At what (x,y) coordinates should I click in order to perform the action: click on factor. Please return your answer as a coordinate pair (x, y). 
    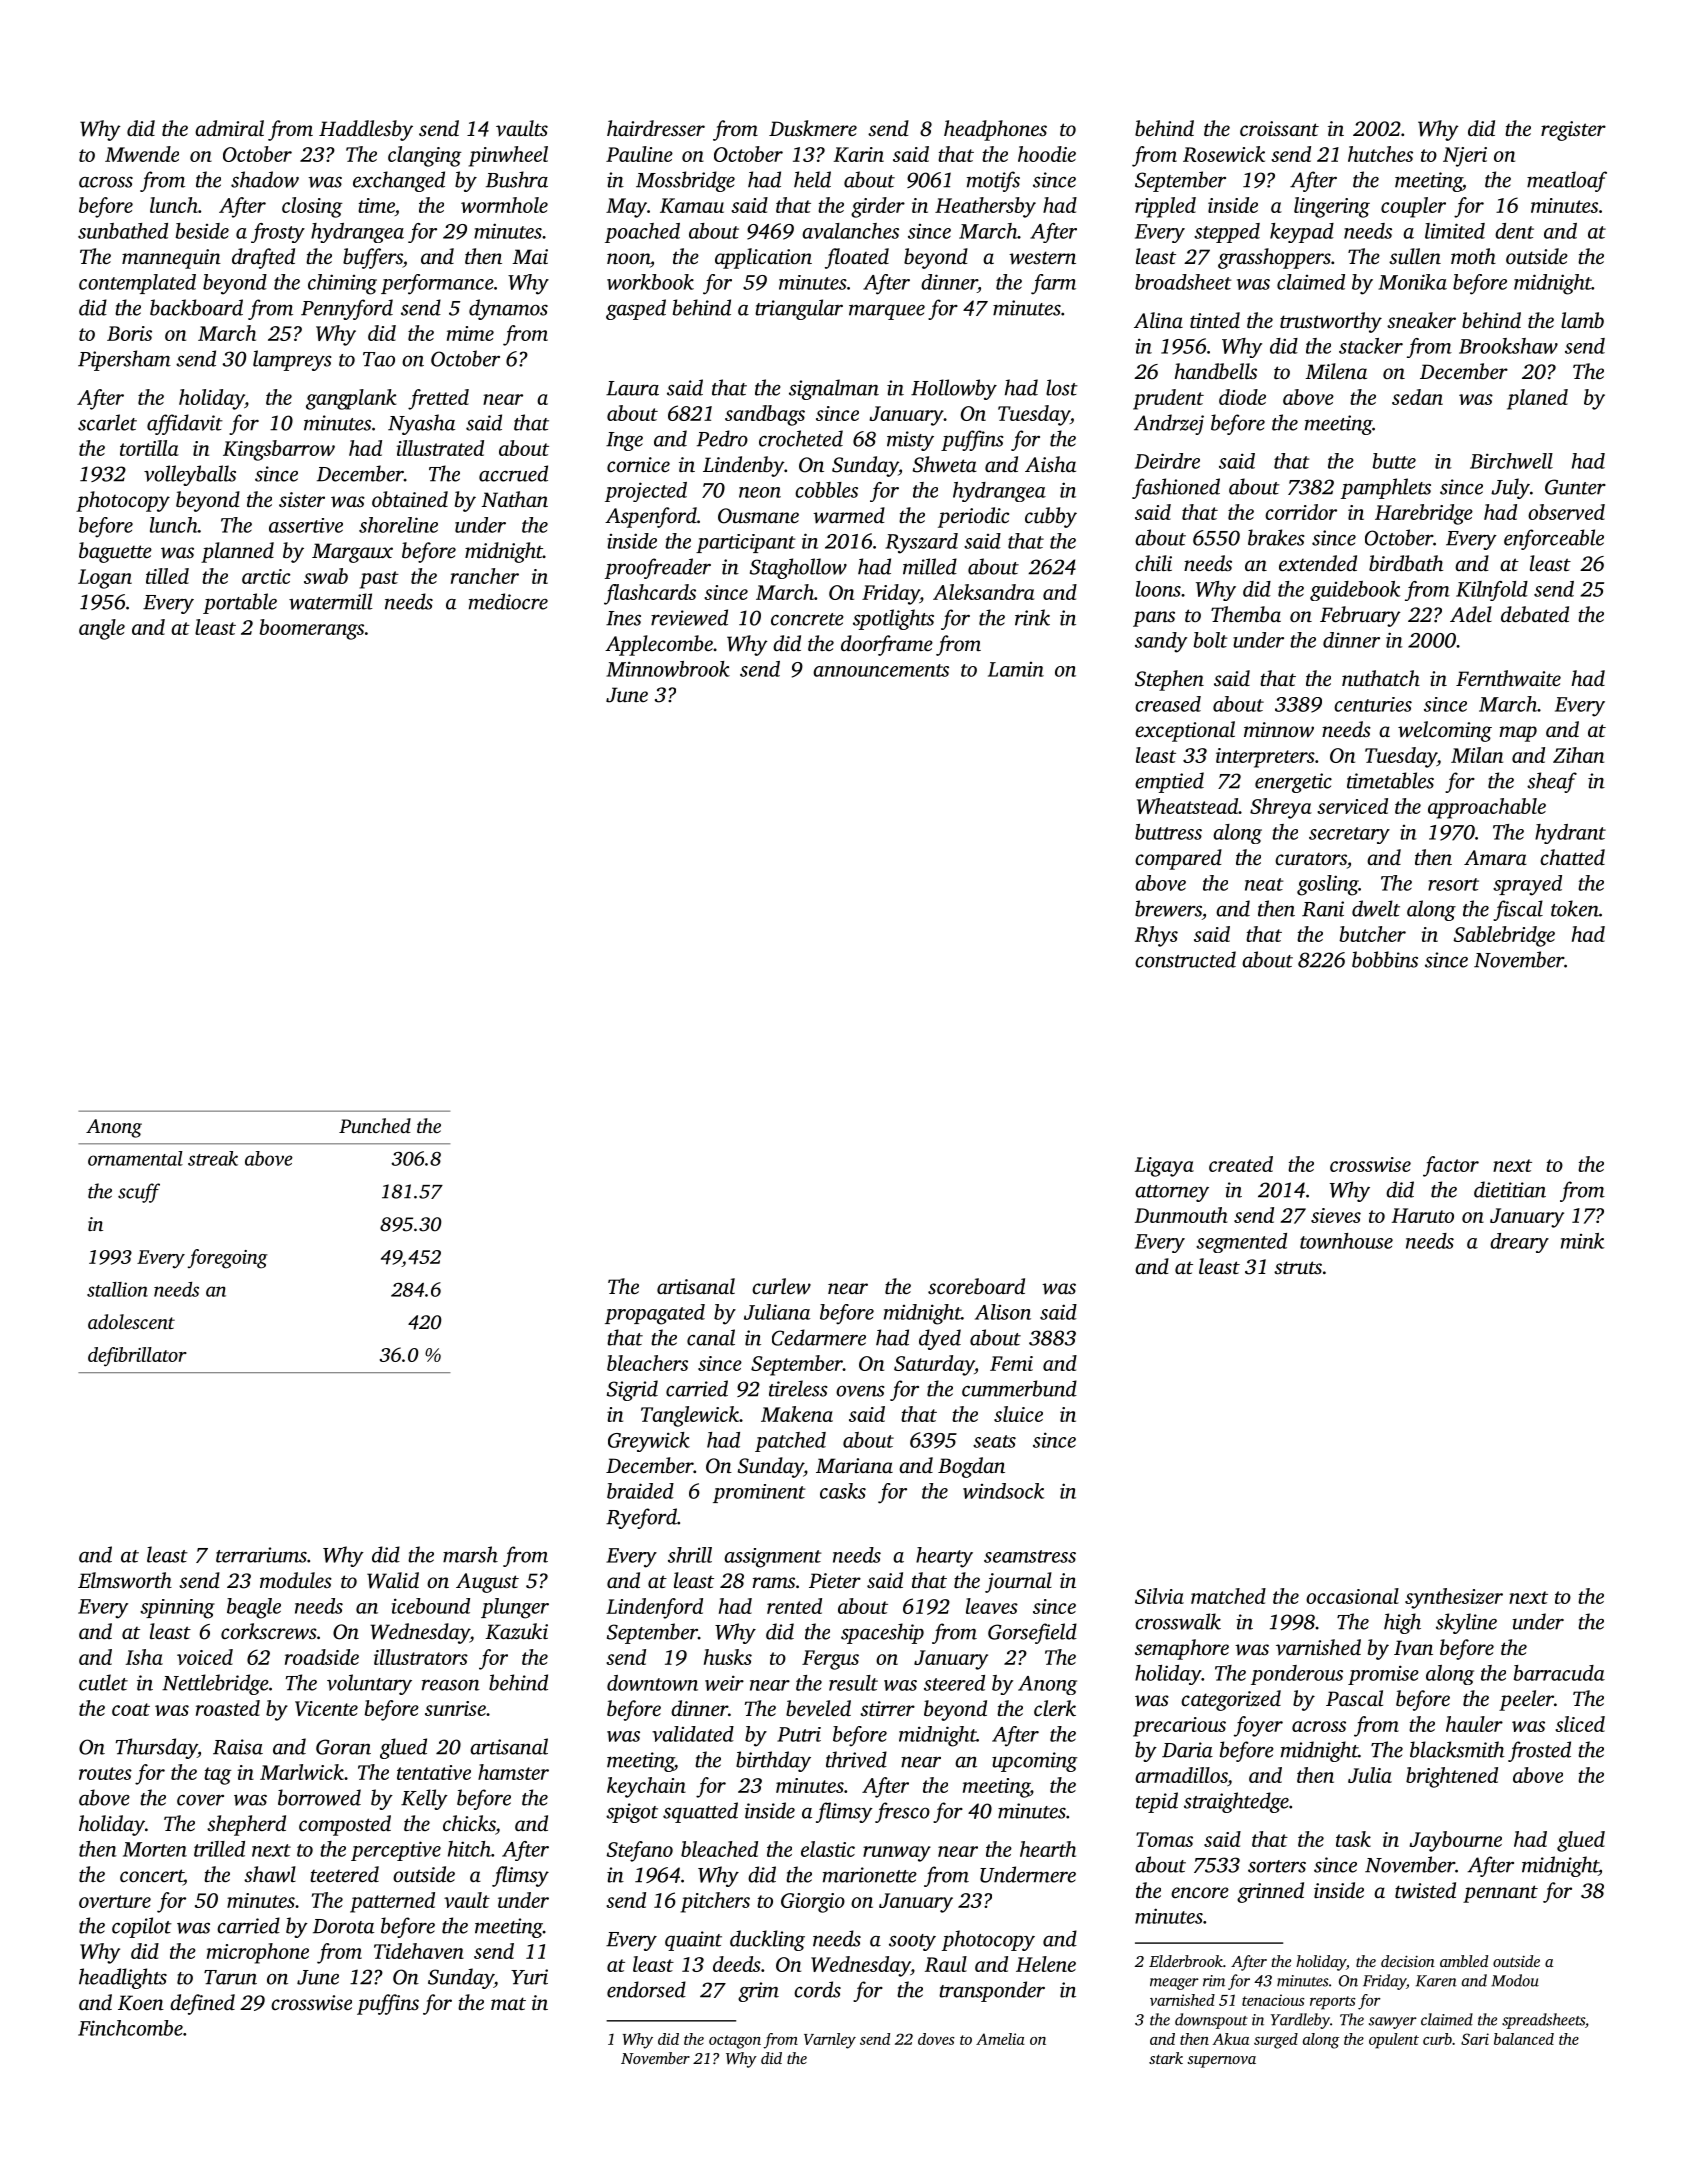
    Looking at the image, I should click on (1451, 1166).
